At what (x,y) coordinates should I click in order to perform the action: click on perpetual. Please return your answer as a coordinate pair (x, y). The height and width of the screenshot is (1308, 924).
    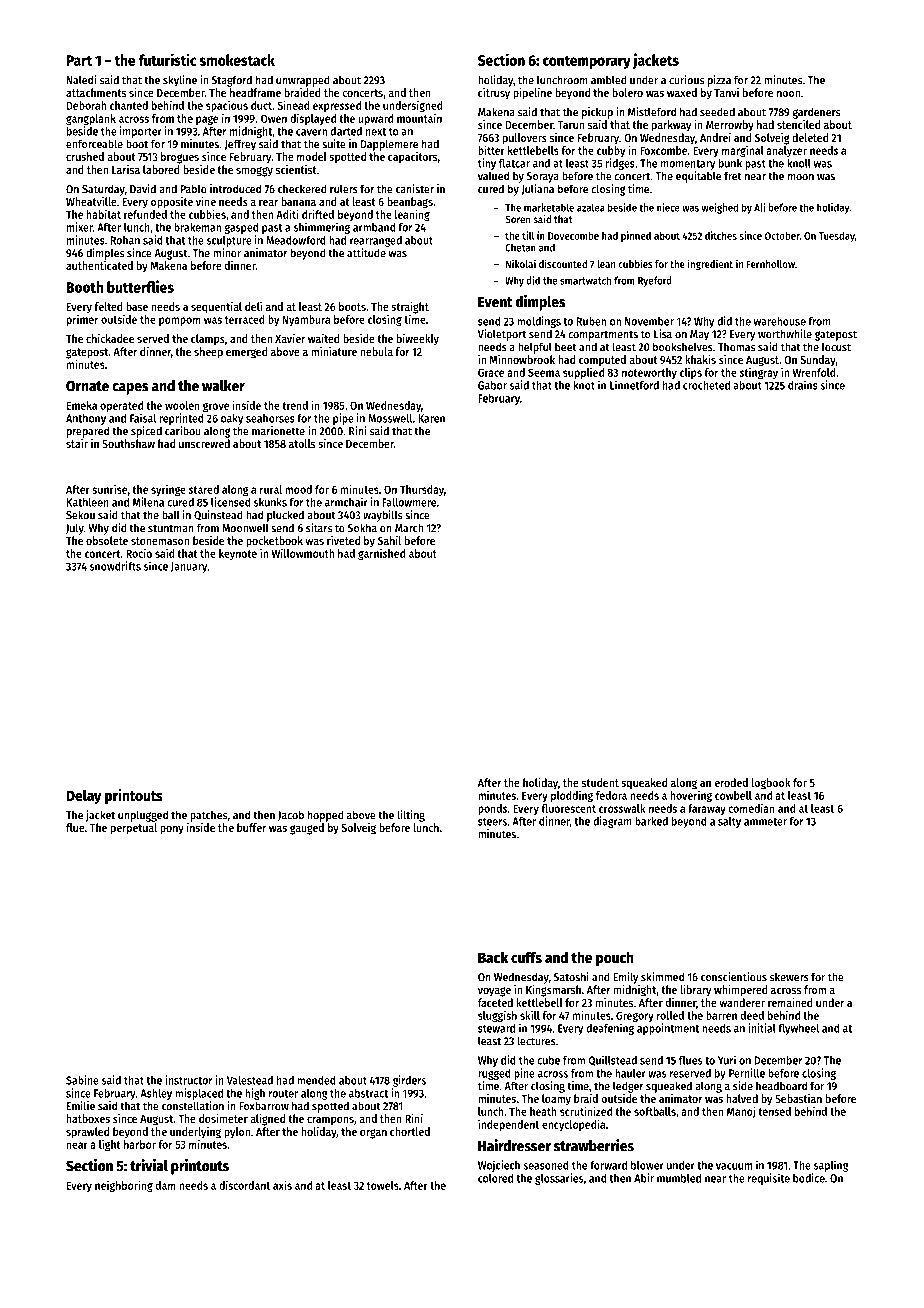
    Looking at the image, I should click on (134, 829).
